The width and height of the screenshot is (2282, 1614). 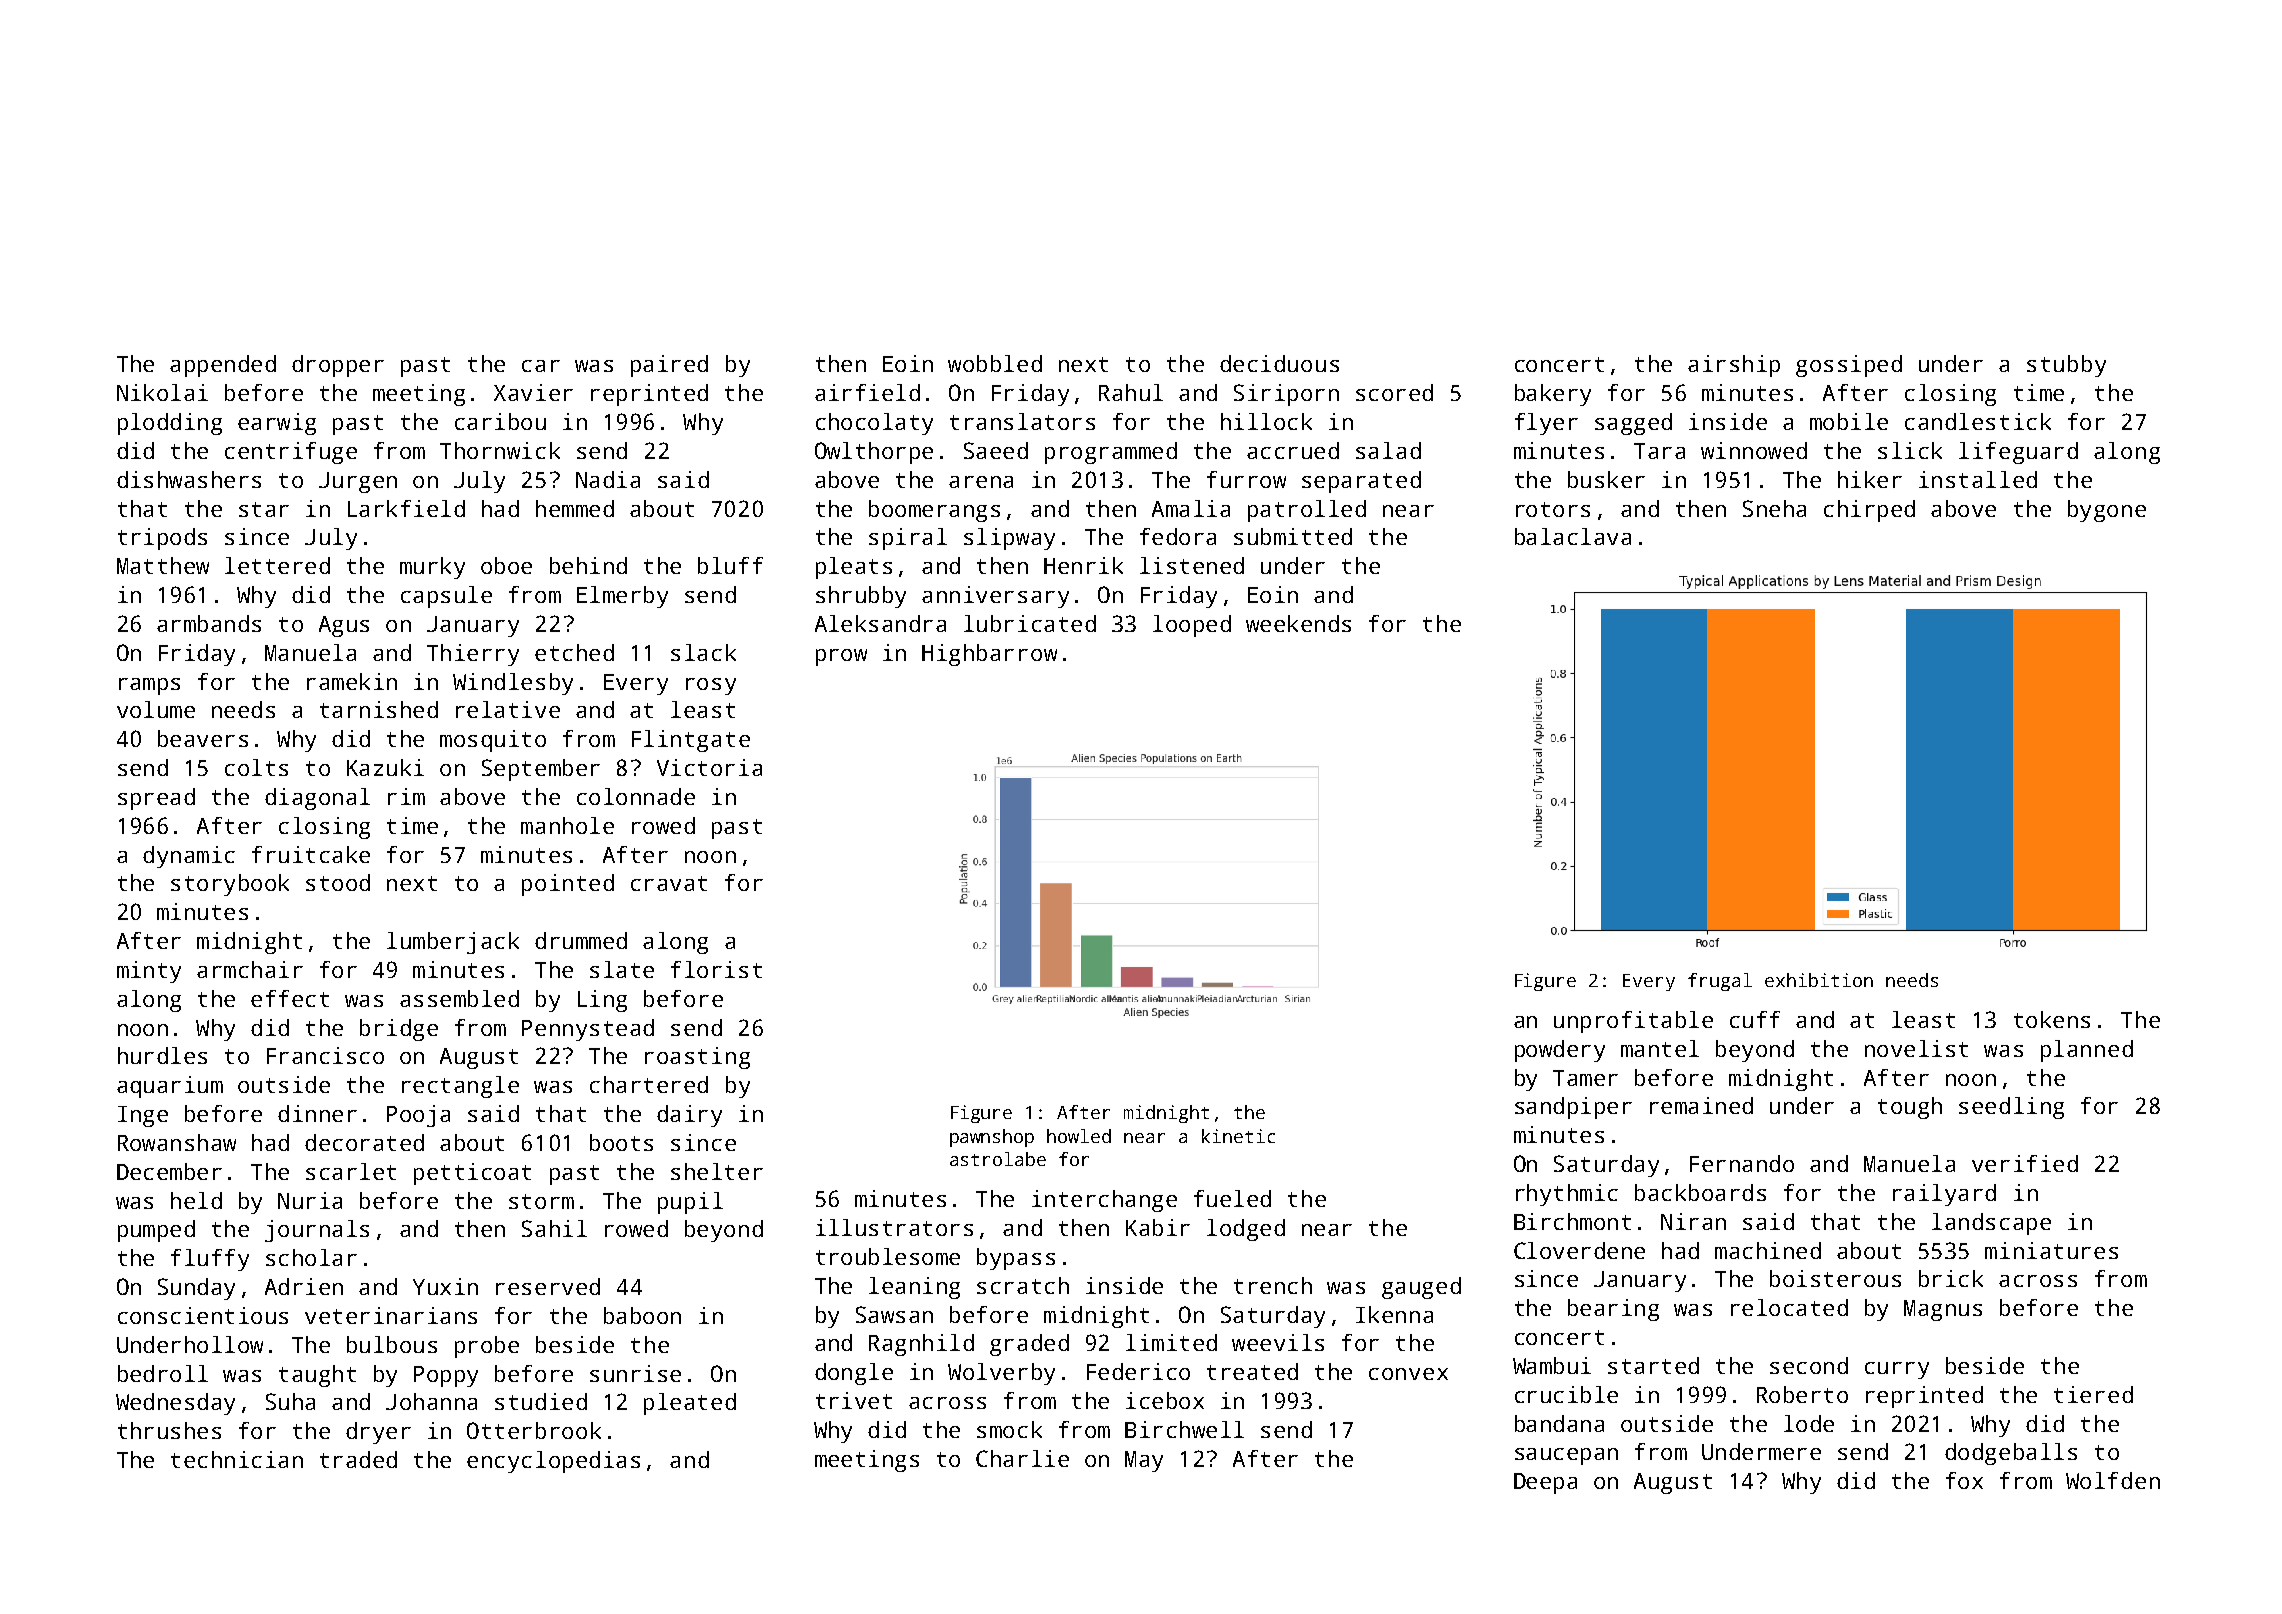 I want to click on dishwashers, so click(x=189, y=479).
